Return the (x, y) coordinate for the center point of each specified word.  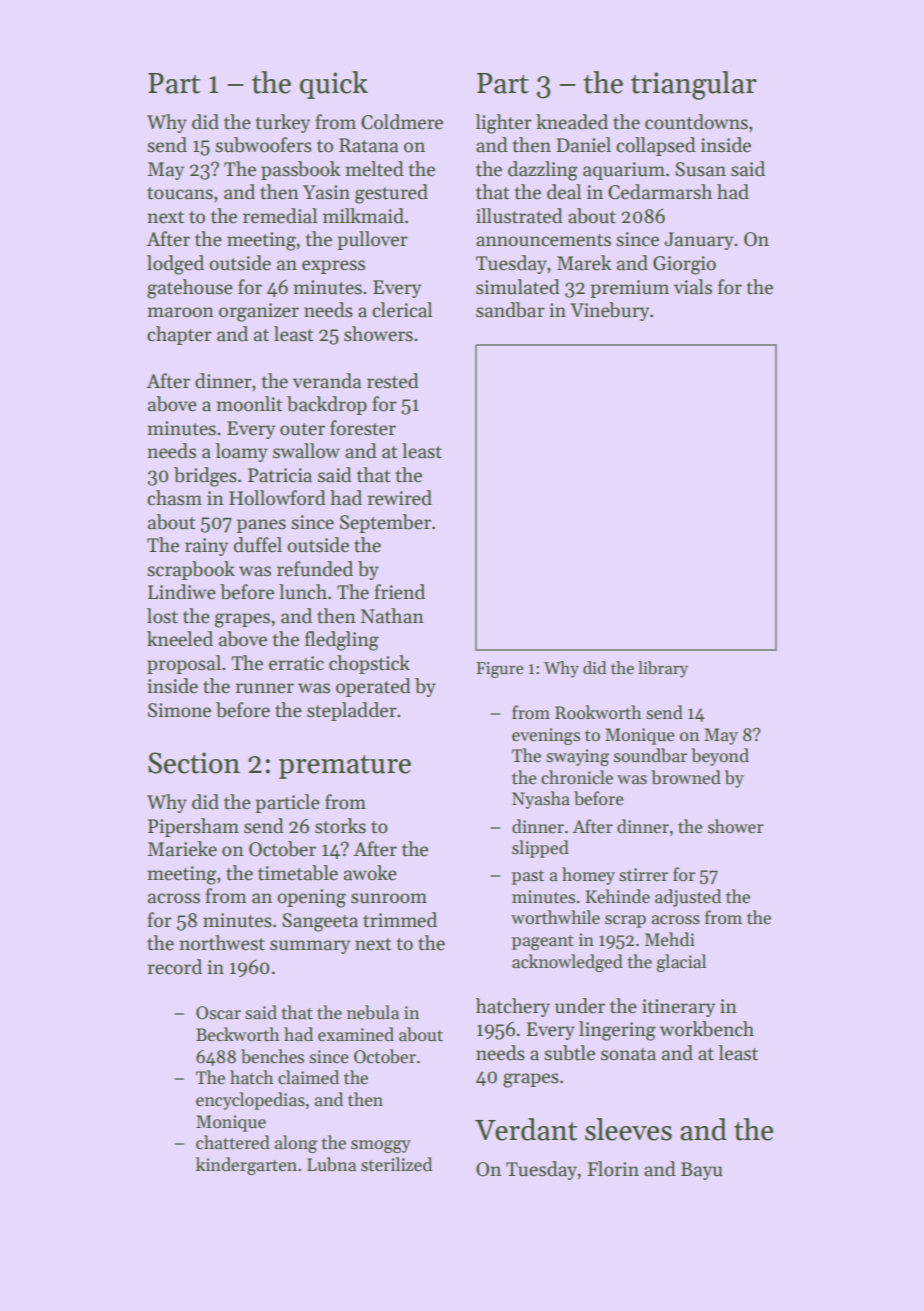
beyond (720, 757)
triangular (694, 85)
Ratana (368, 145)
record (175, 967)
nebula (373, 1012)
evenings (546, 736)
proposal (184, 664)
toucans (180, 193)
